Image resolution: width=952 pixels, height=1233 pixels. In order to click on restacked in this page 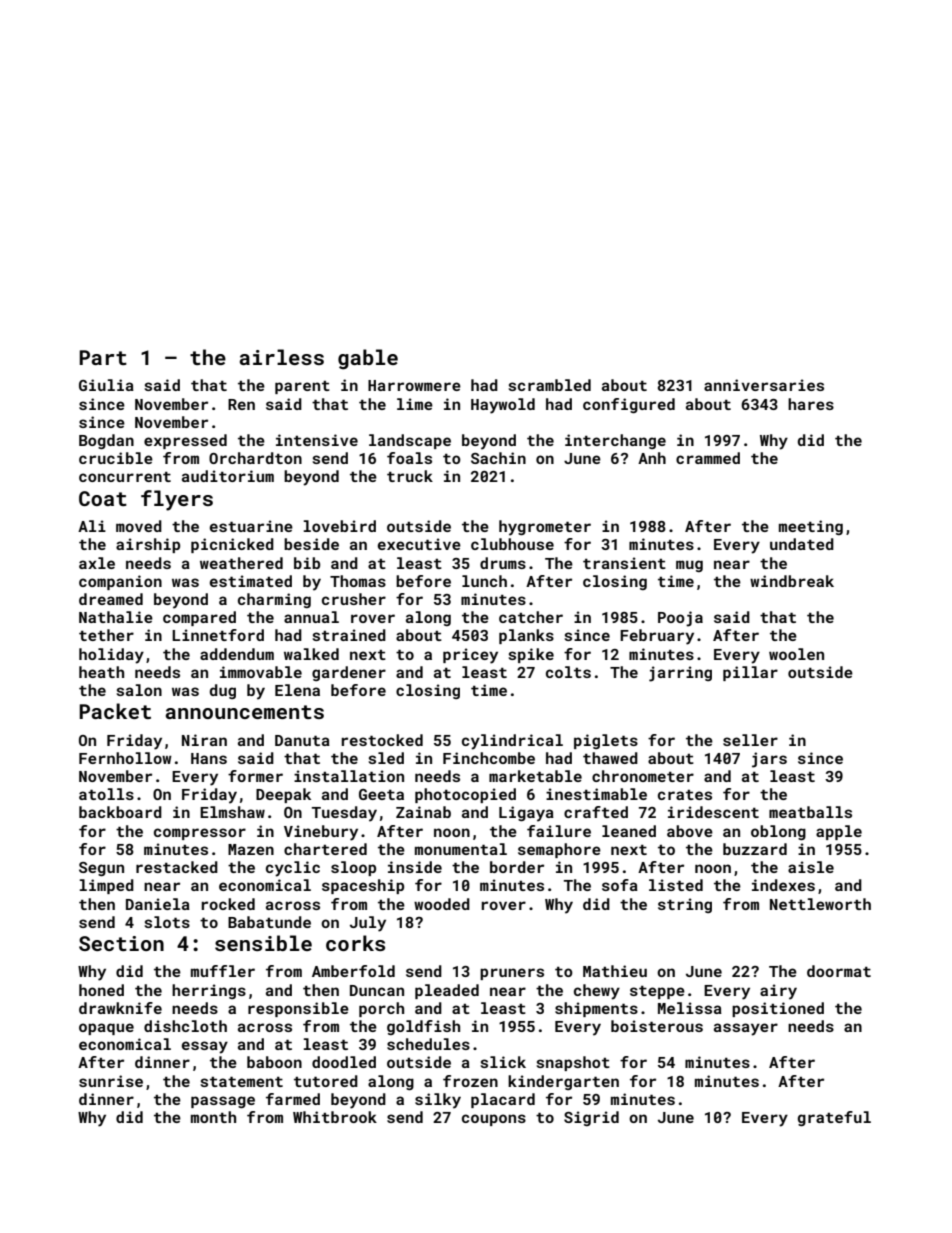, I will do `click(177, 867)`.
